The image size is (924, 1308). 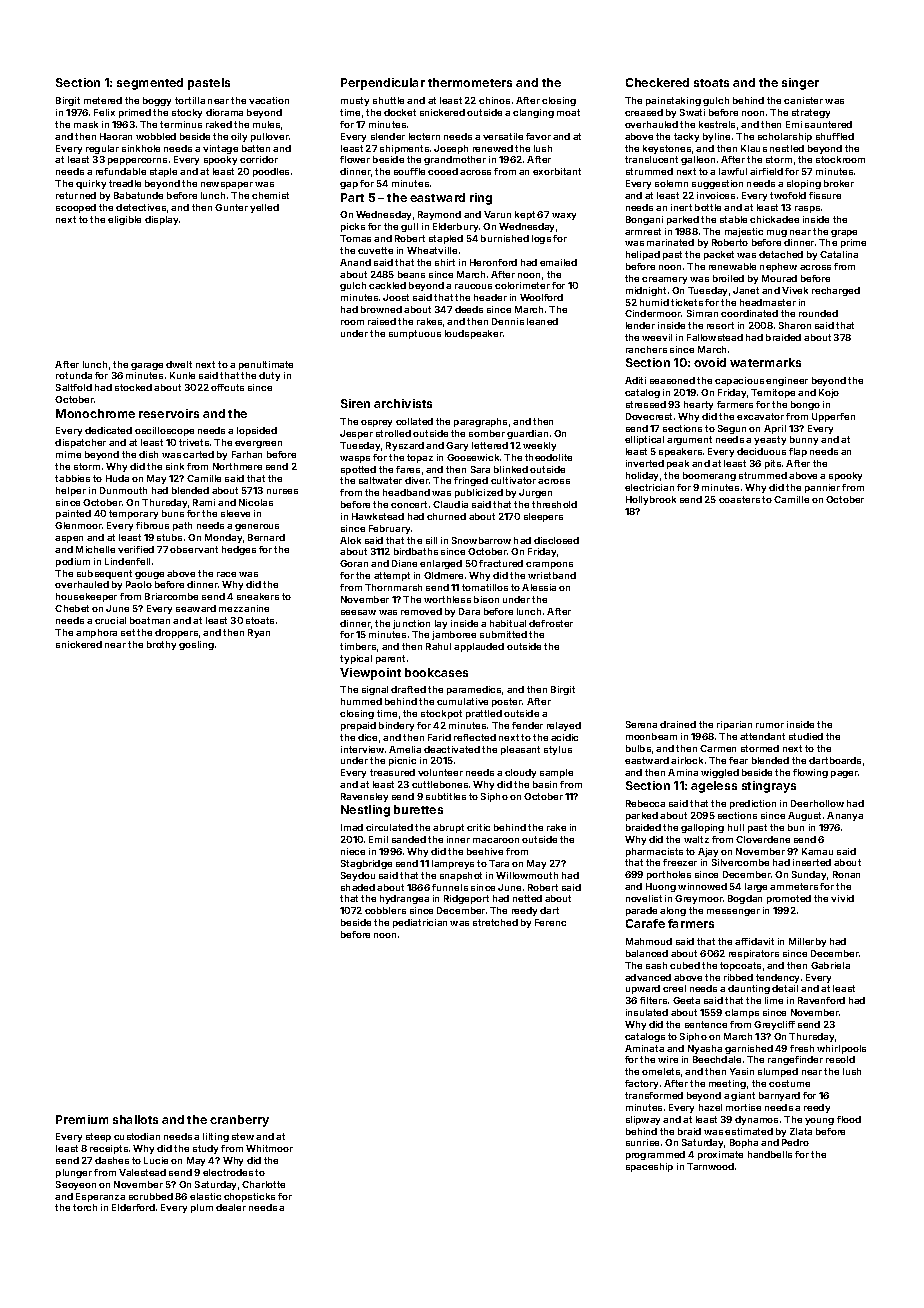 I want to click on argument, so click(x=689, y=440).
